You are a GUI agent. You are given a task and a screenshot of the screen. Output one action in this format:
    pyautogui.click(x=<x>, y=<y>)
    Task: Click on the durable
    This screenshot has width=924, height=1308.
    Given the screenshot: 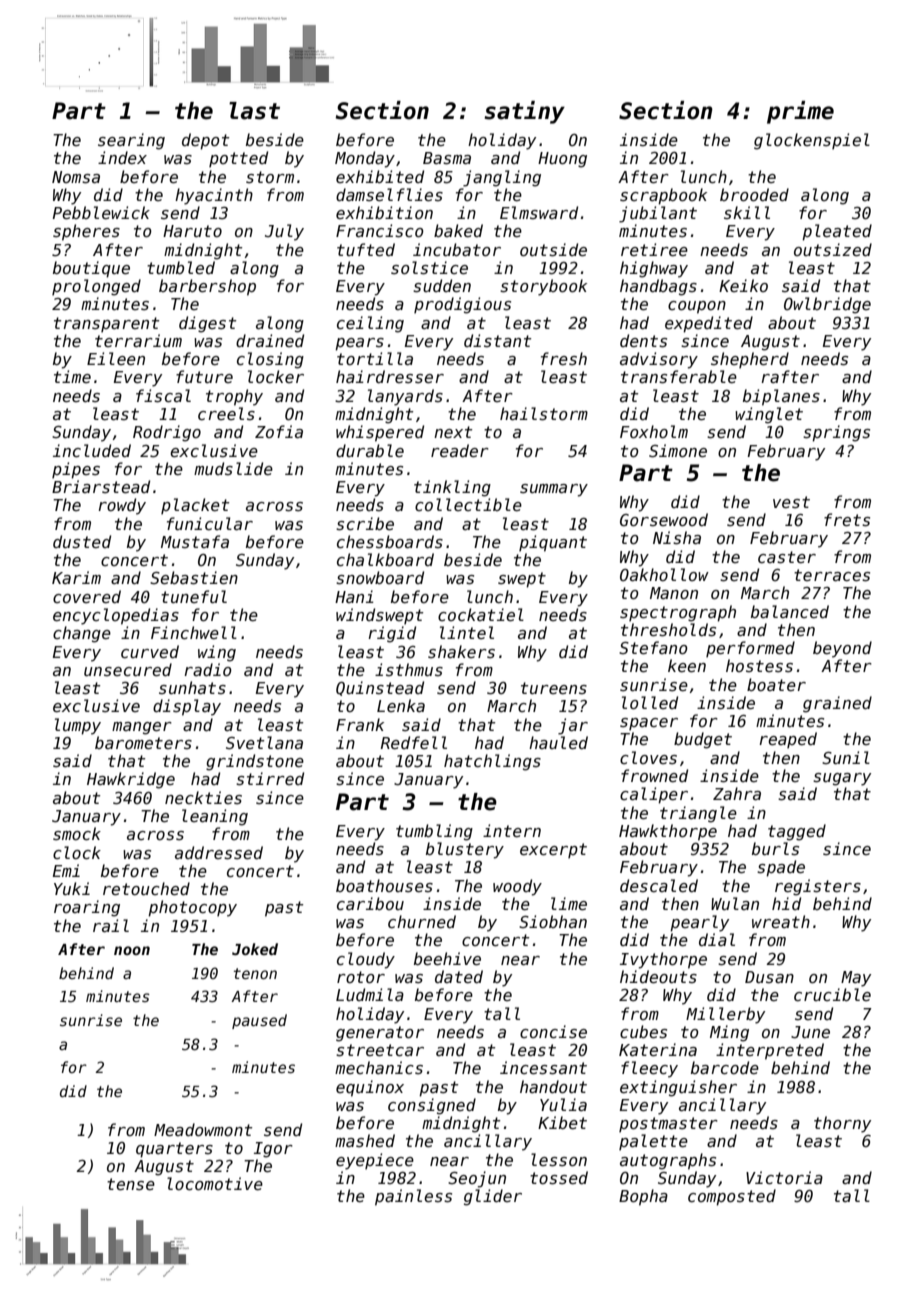 What is the action you would take?
    pyautogui.click(x=370, y=450)
